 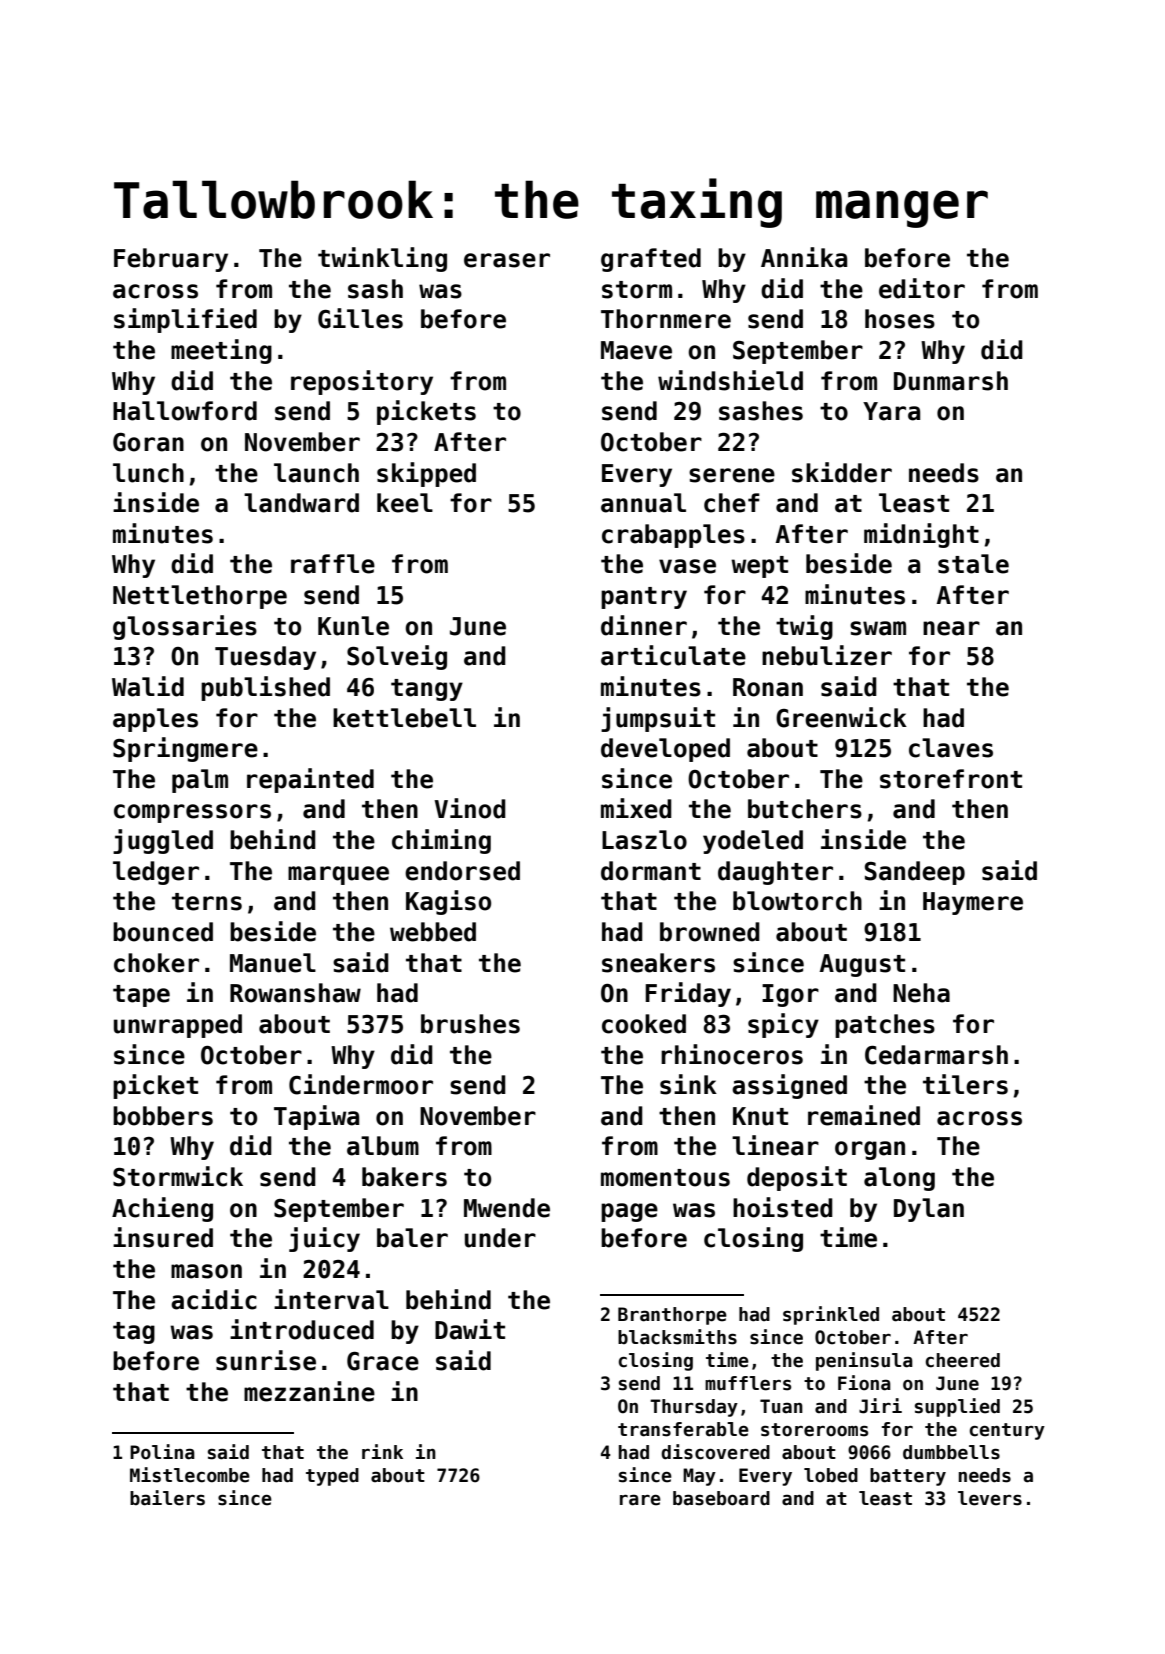 What do you see at coordinates (214, 1299) in the page?
I see `acidic` at bounding box center [214, 1299].
